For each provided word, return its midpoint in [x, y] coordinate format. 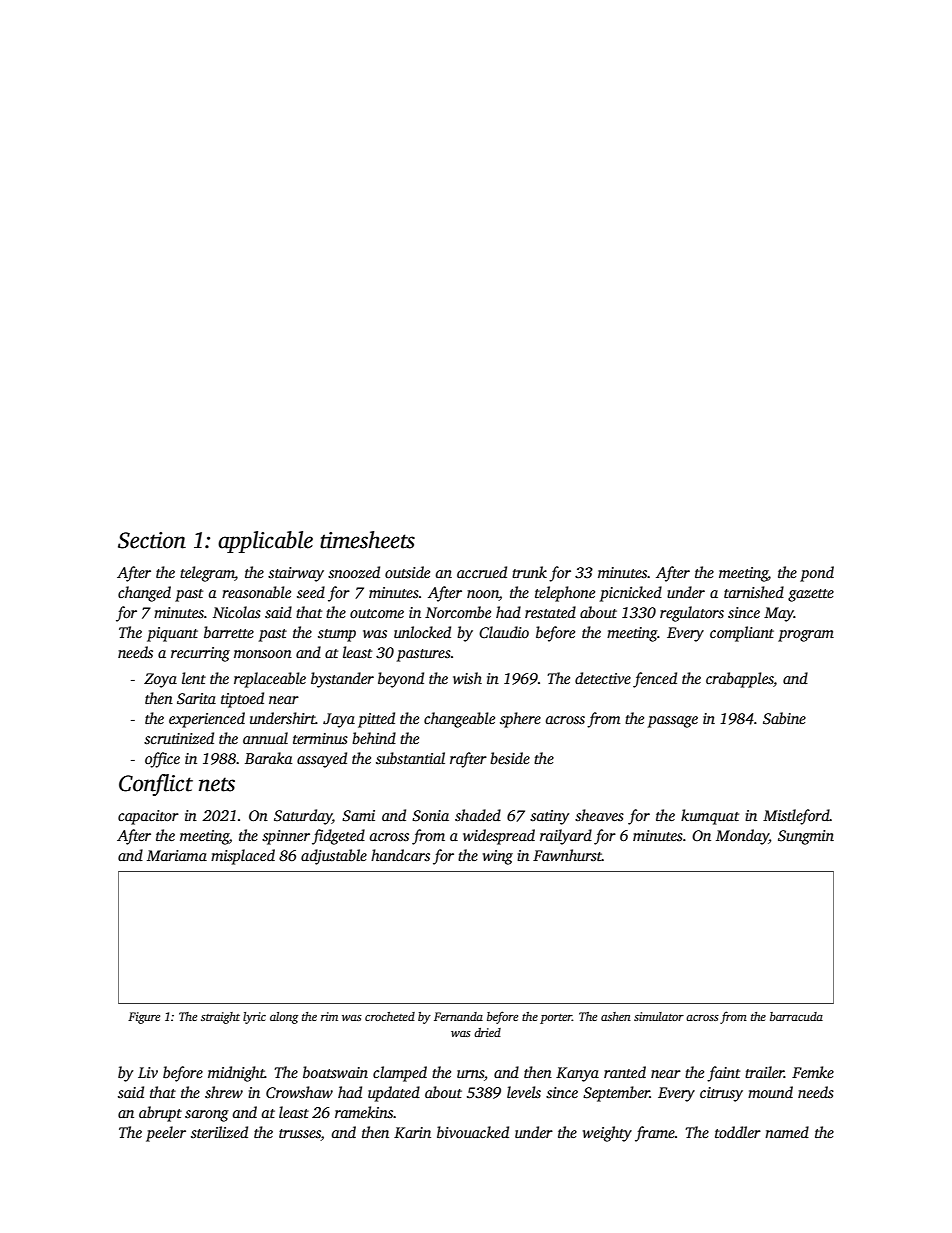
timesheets [367, 540]
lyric [254, 1018]
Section [152, 540]
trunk [529, 572]
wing [498, 857]
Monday [742, 837]
